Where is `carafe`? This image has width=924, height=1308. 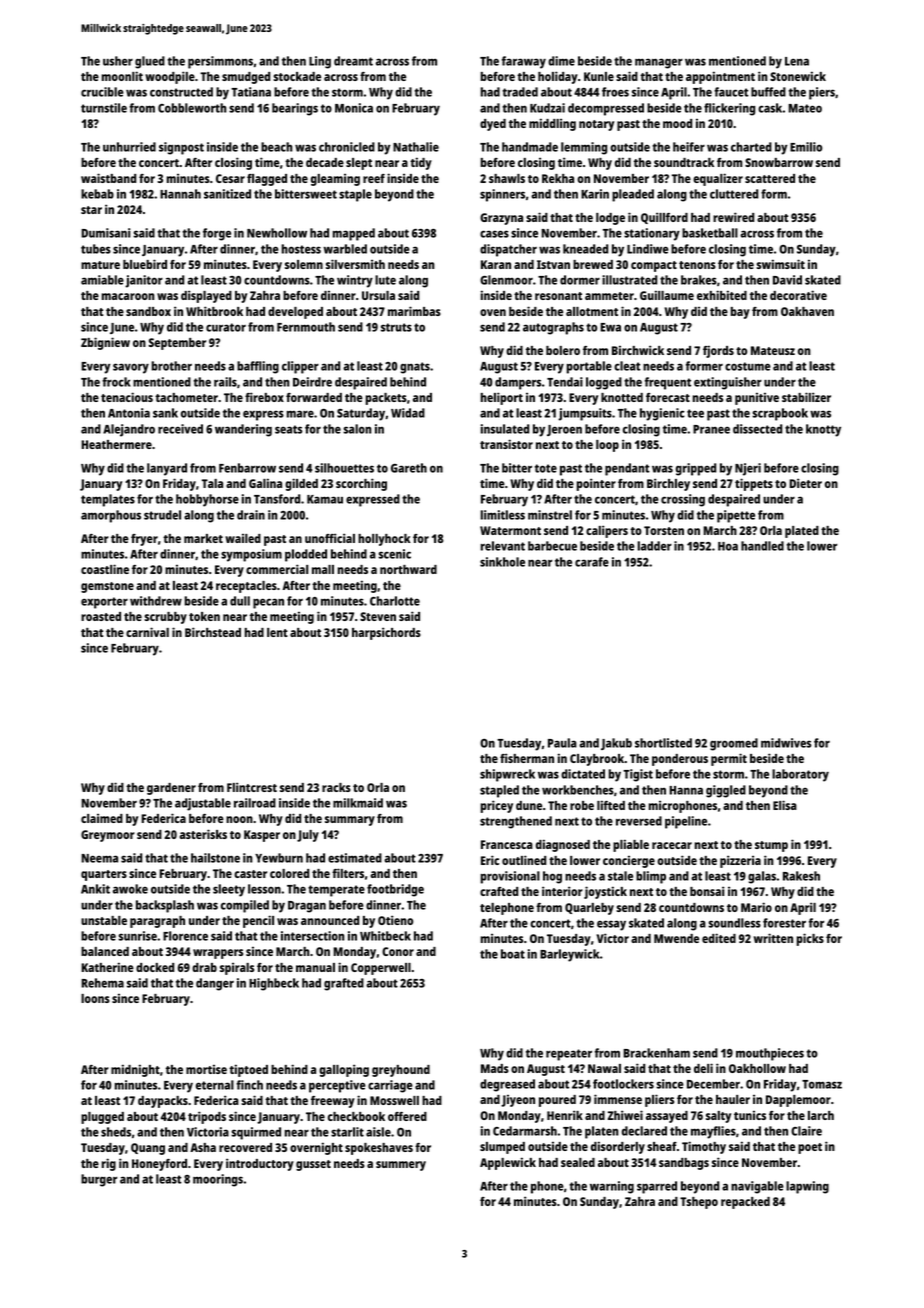 carafe is located at coordinates (592, 562).
